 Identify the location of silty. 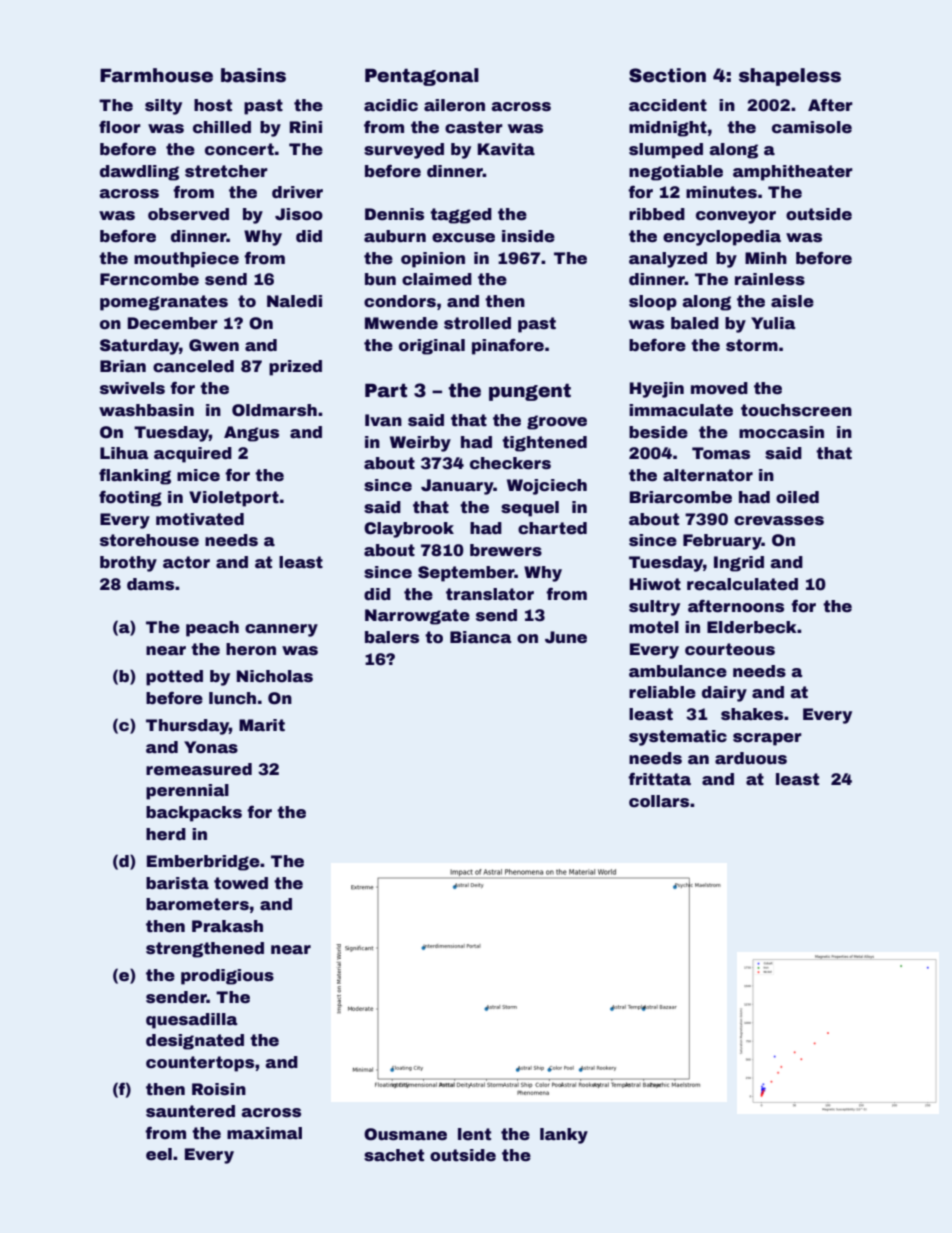
(163, 107).
